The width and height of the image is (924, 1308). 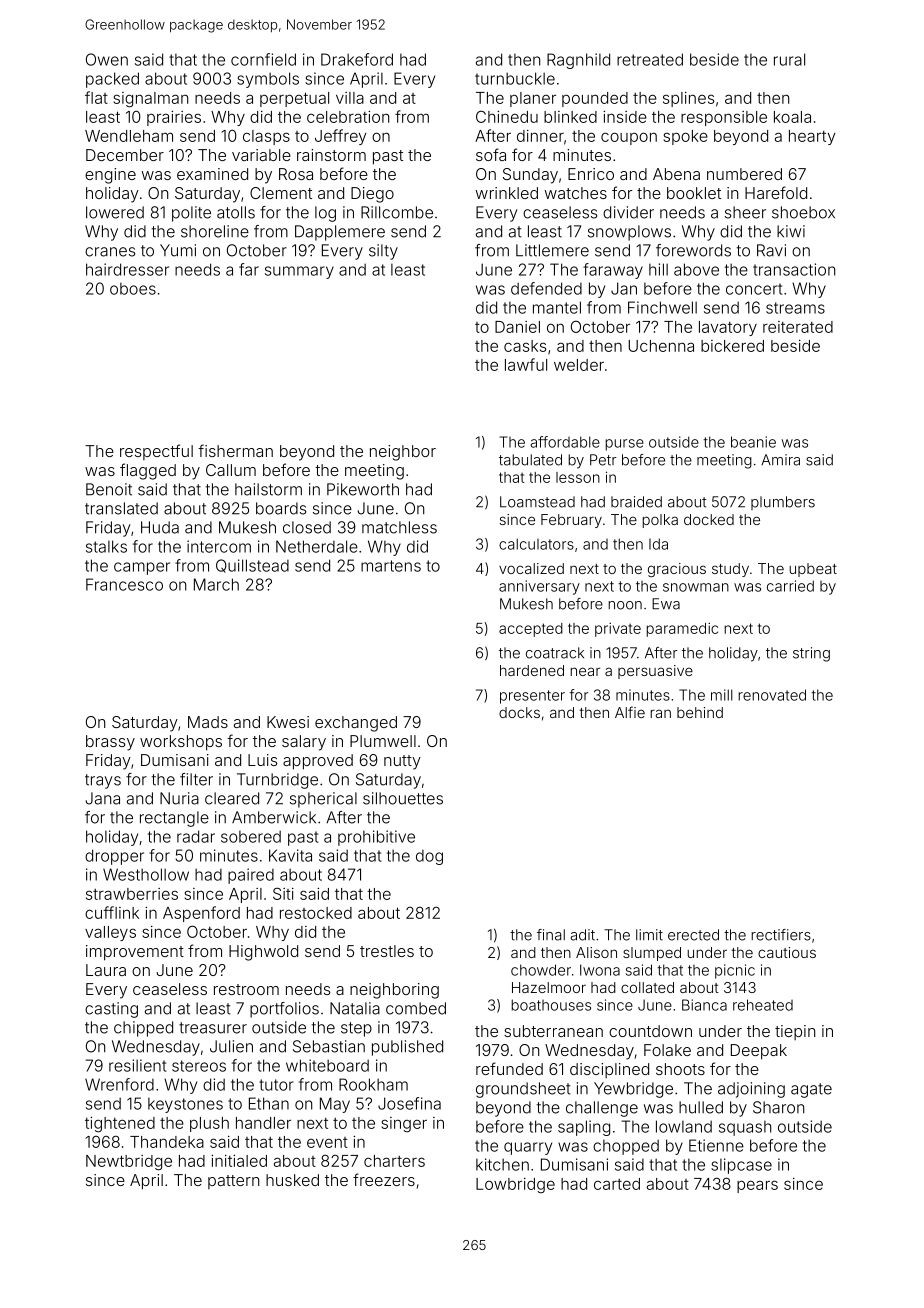 I want to click on renovated, so click(x=772, y=695).
